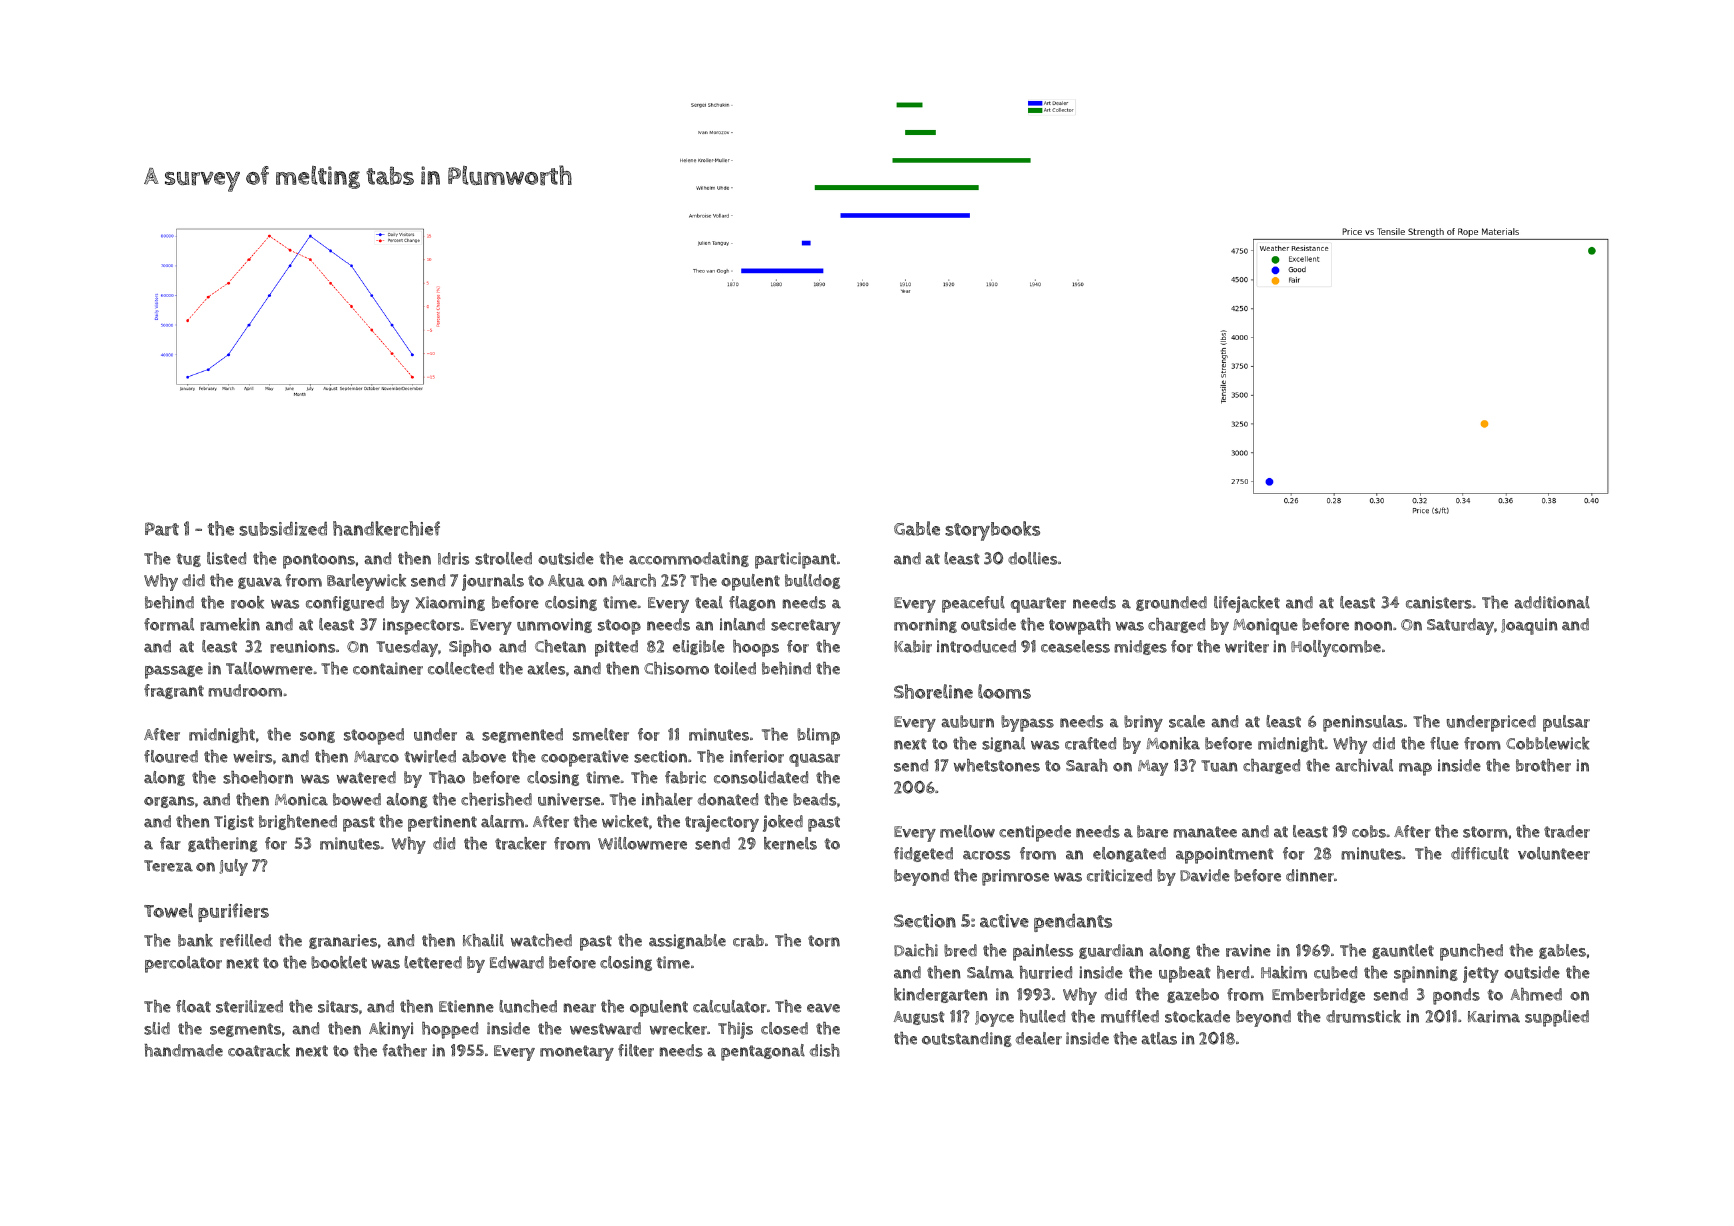 The image size is (1734, 1226). Describe the element at coordinates (1439, 602) in the page. I see `canisters` at that location.
